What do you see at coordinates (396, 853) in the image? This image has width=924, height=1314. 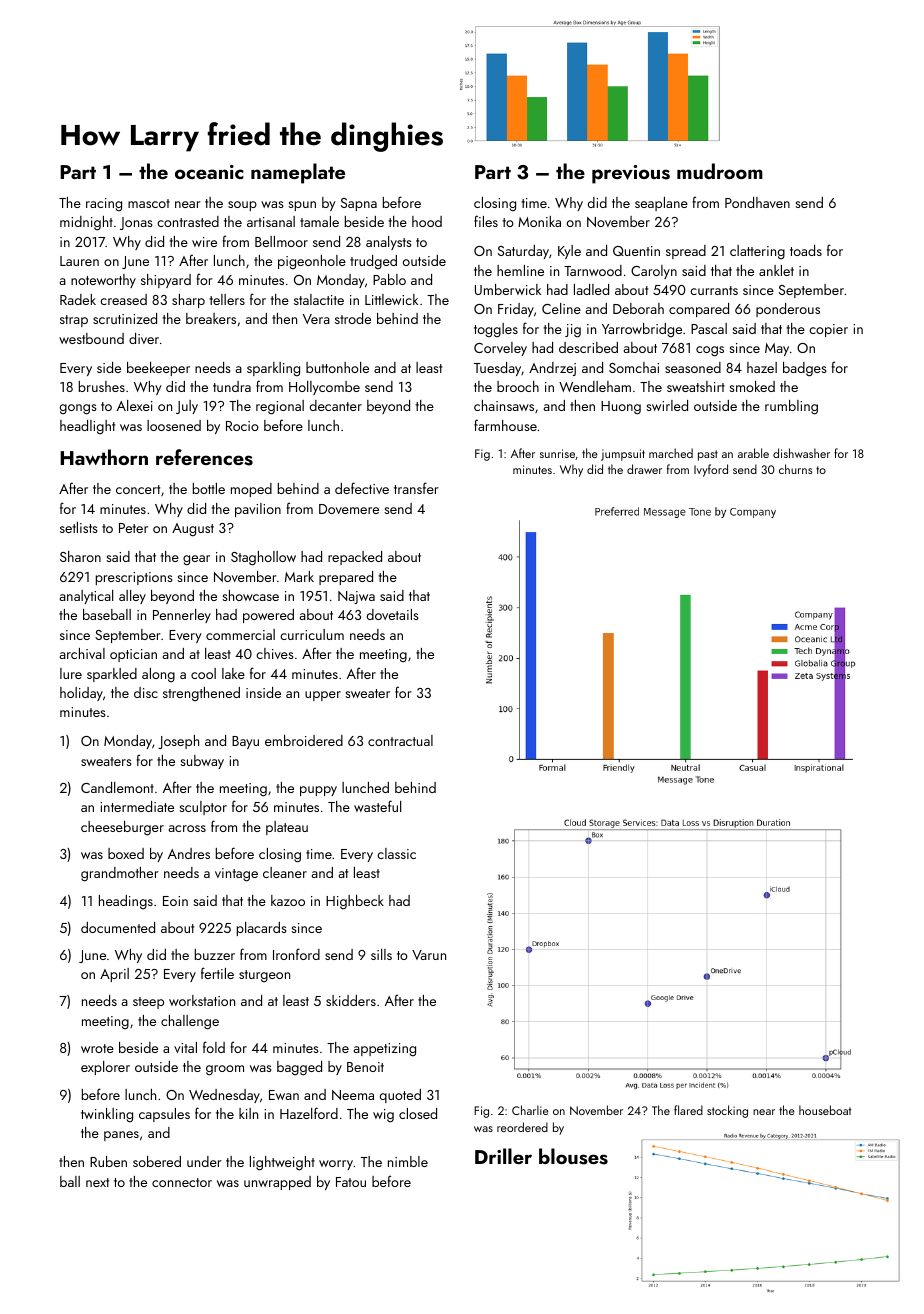 I see `classic` at bounding box center [396, 853].
